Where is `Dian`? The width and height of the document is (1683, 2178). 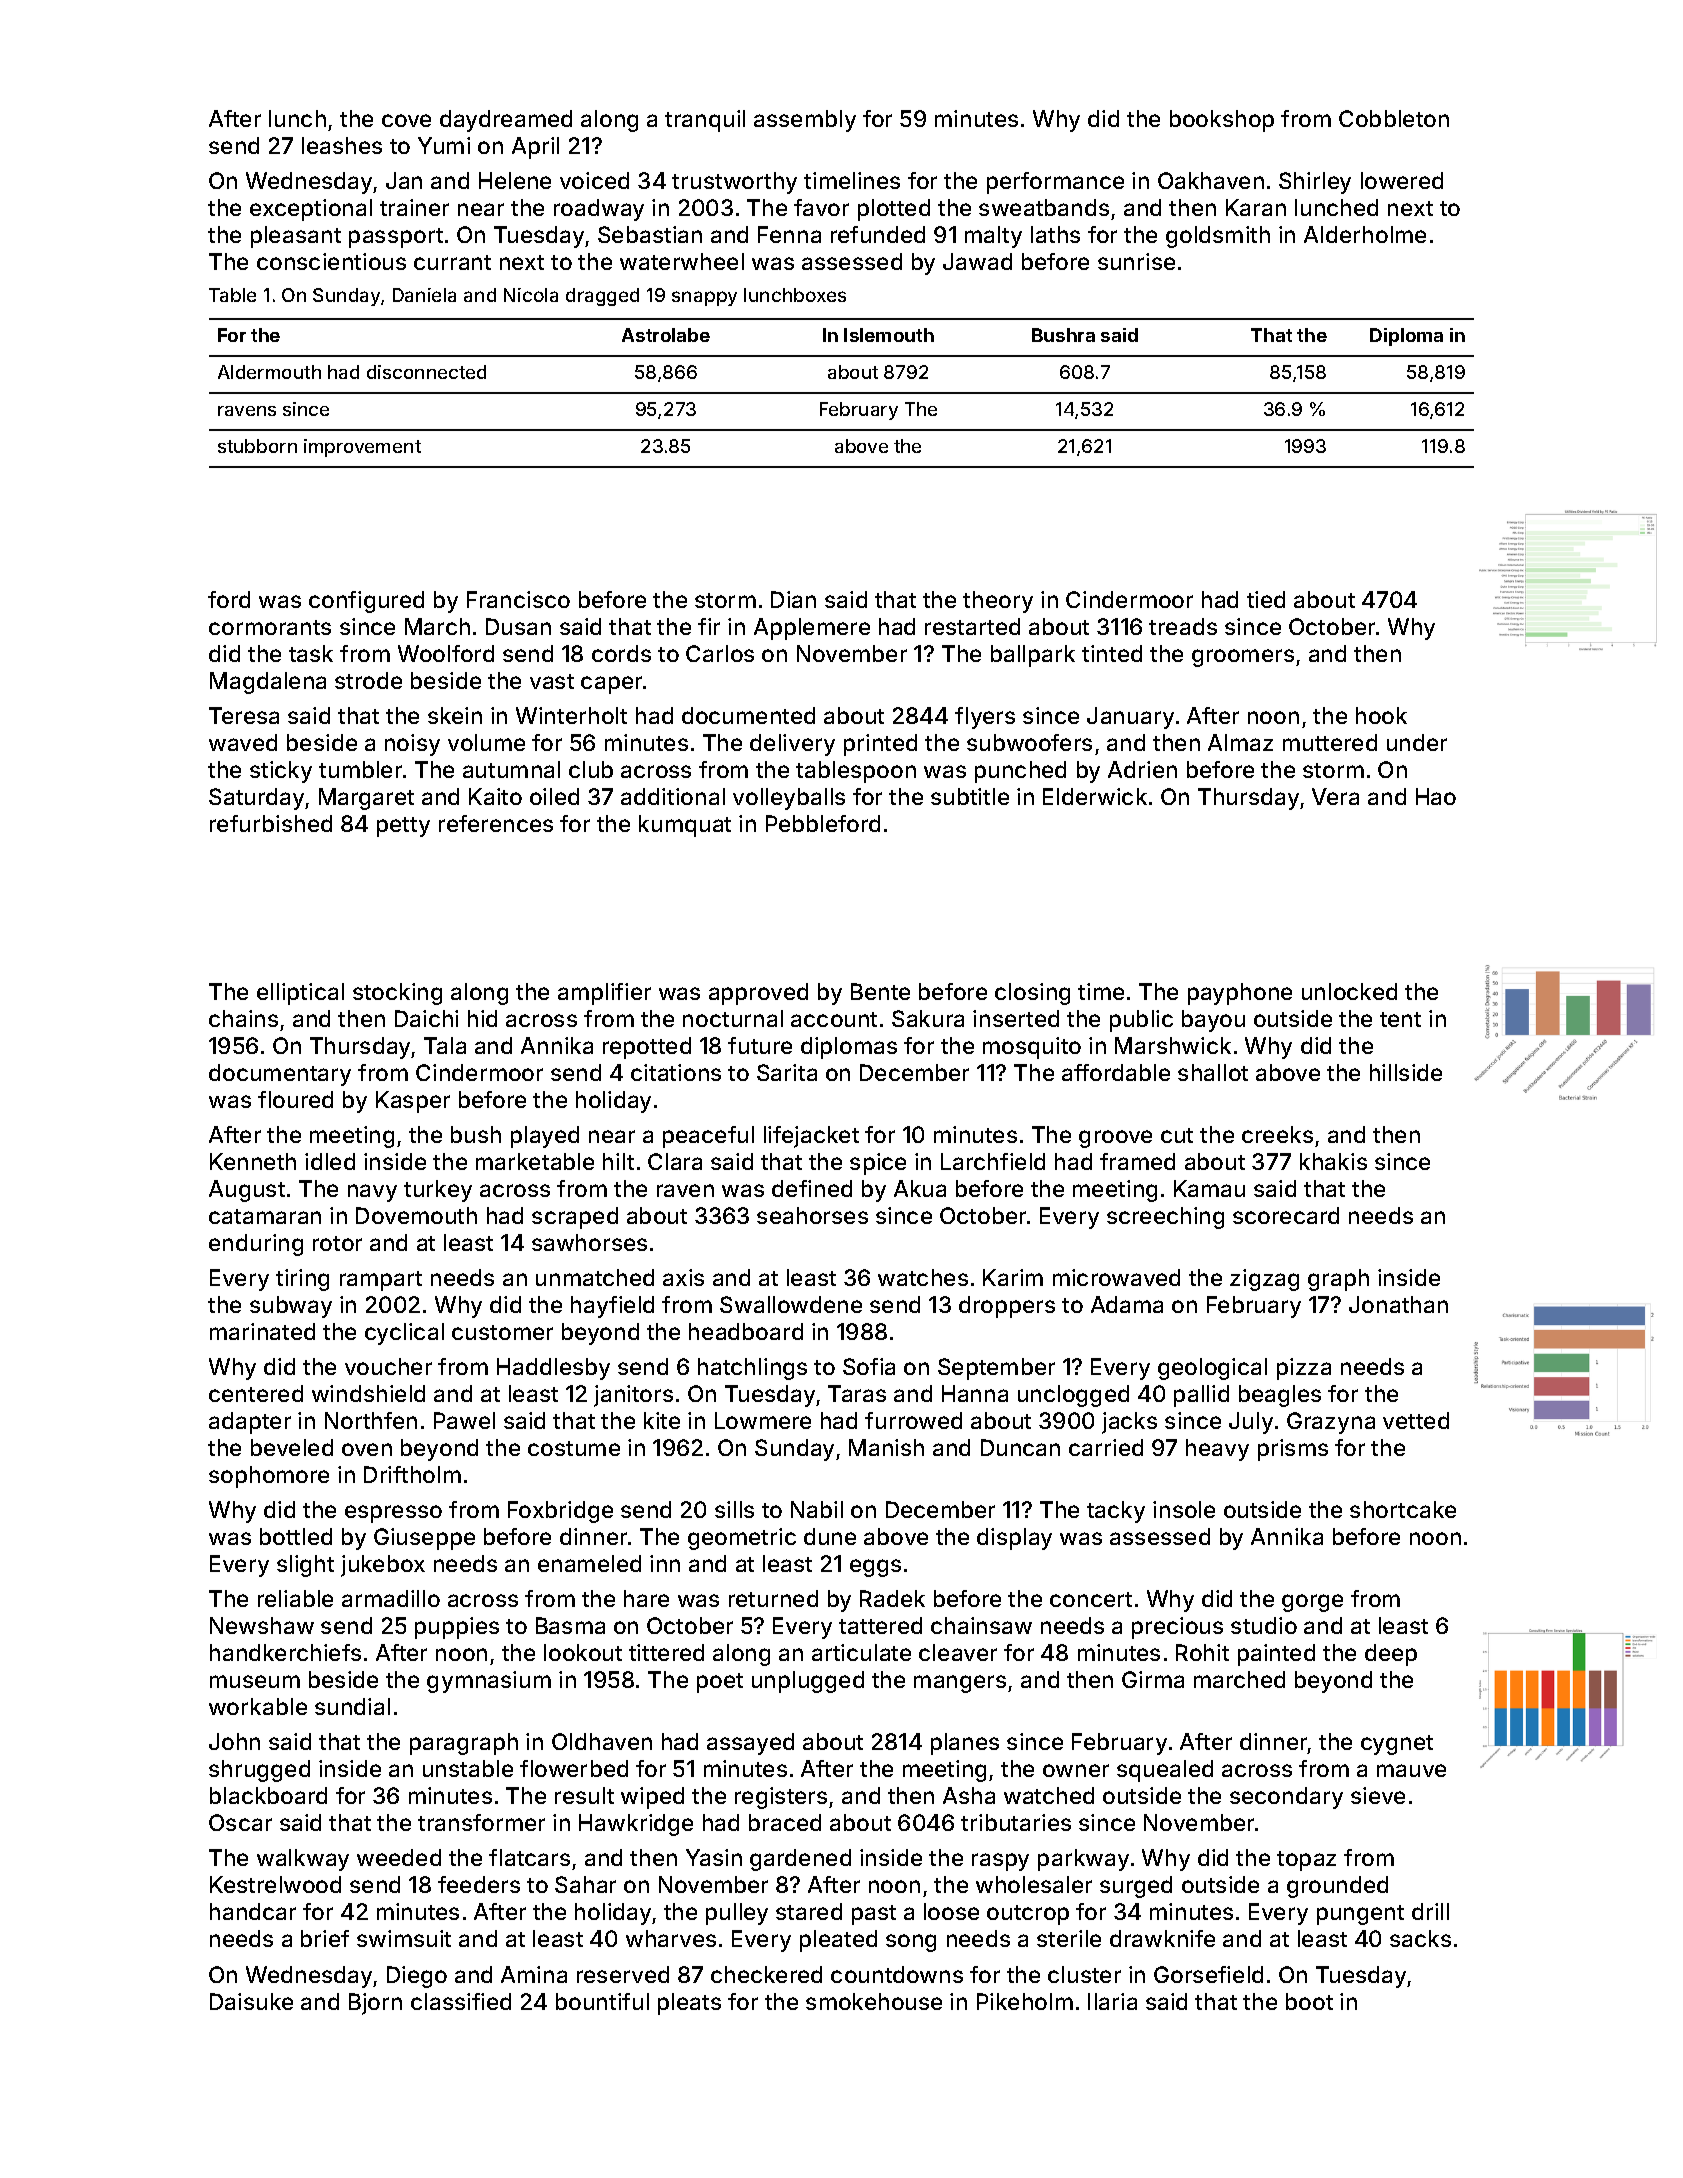 Dian is located at coordinates (793, 599).
